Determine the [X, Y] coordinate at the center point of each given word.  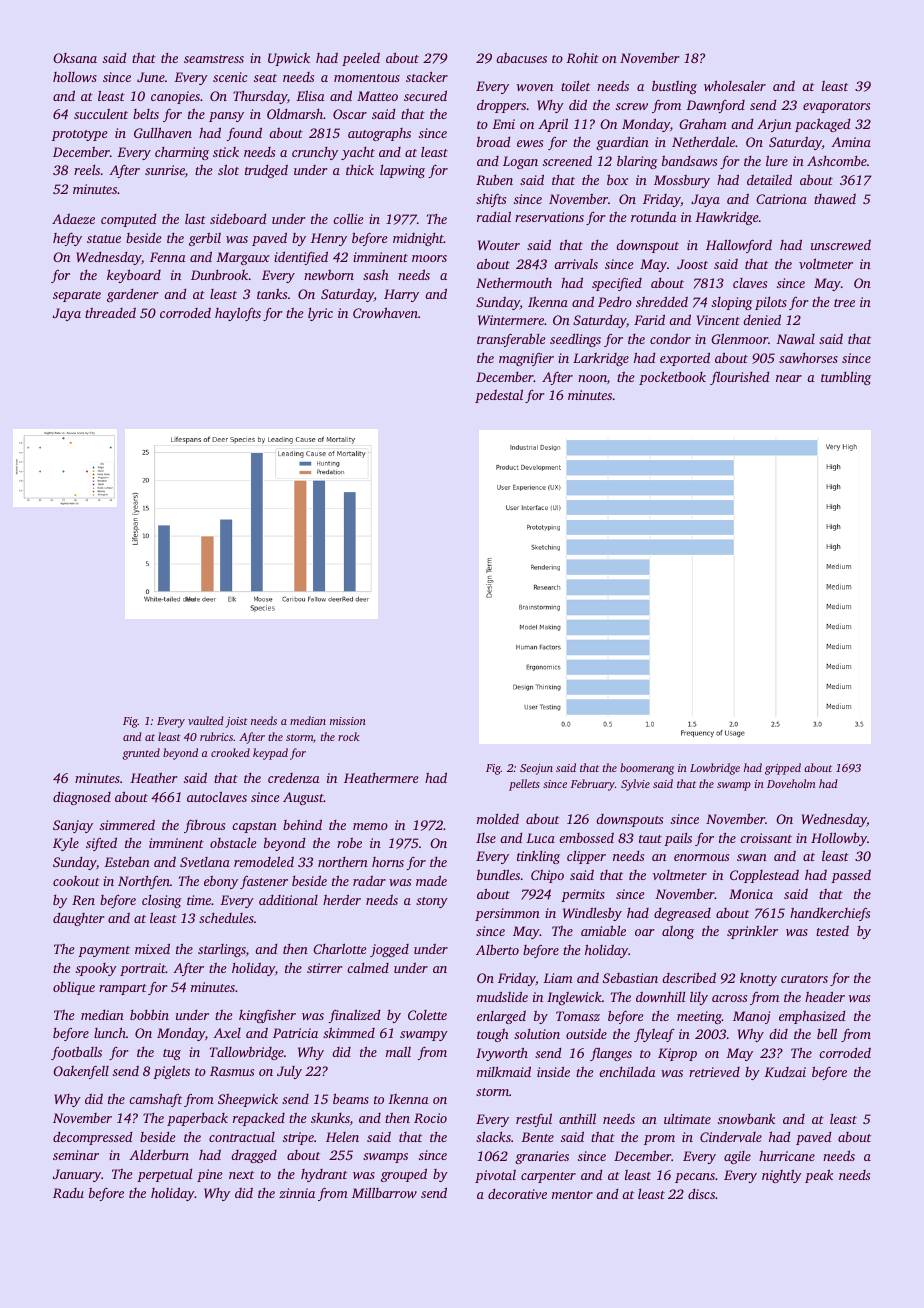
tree [844, 303]
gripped [783, 769]
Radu [68, 1193]
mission [348, 721]
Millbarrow [384, 1192]
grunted [141, 754]
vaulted [206, 720]
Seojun [536, 769]
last [195, 219]
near [789, 378]
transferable [511, 340]
